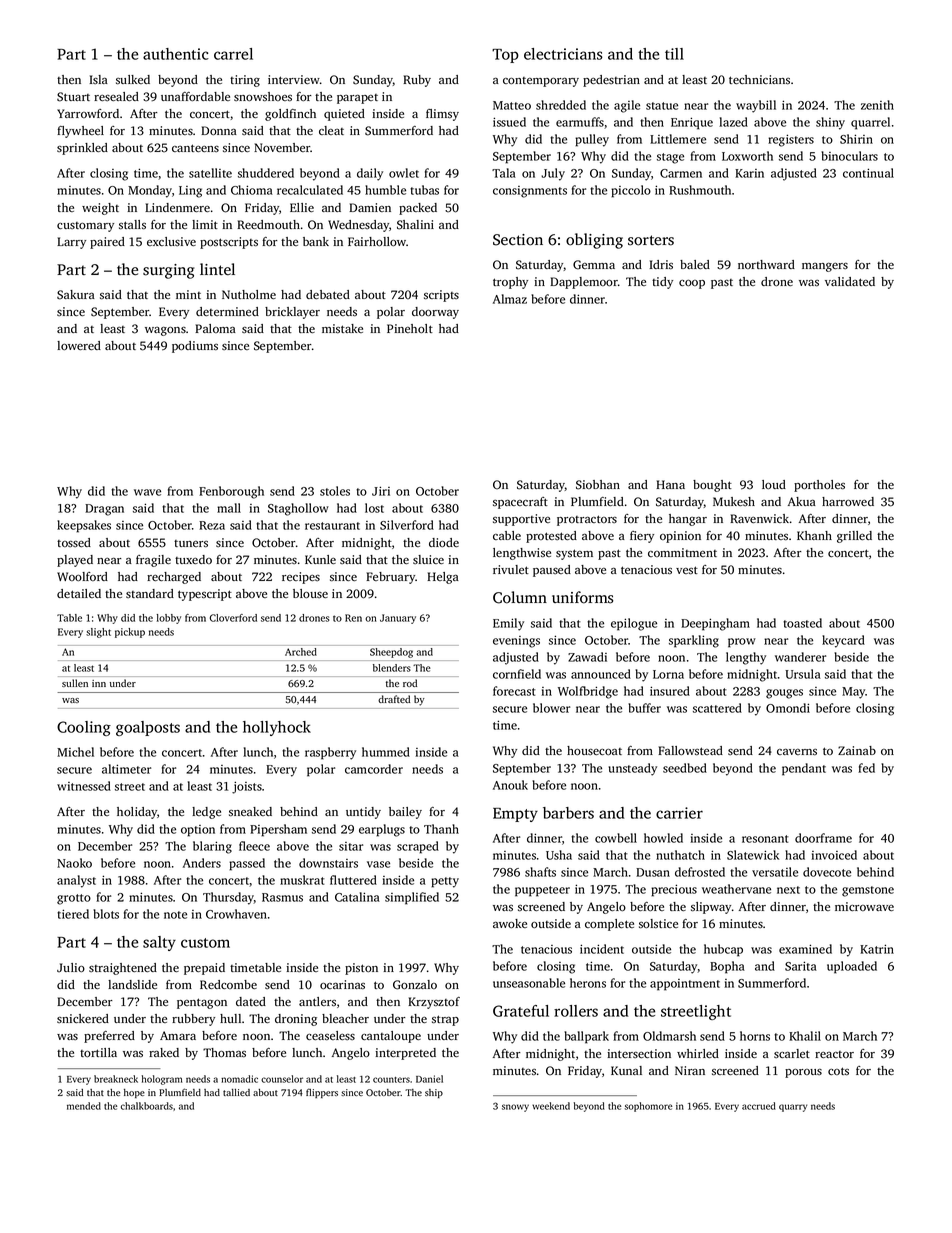 This screenshot has height=1233, width=952. I want to click on Siobhan, so click(598, 485).
